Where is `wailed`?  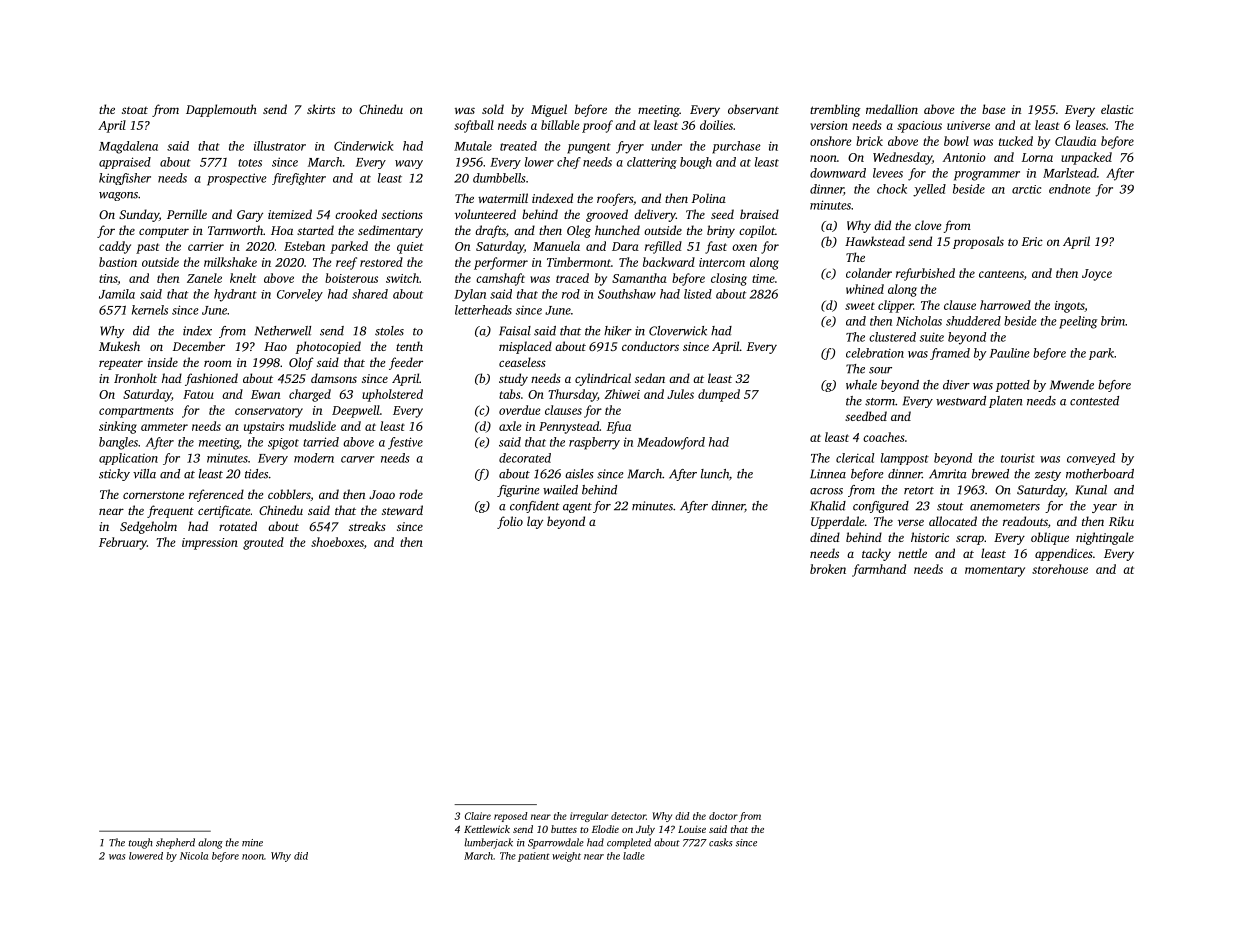 wailed is located at coordinates (560, 490).
